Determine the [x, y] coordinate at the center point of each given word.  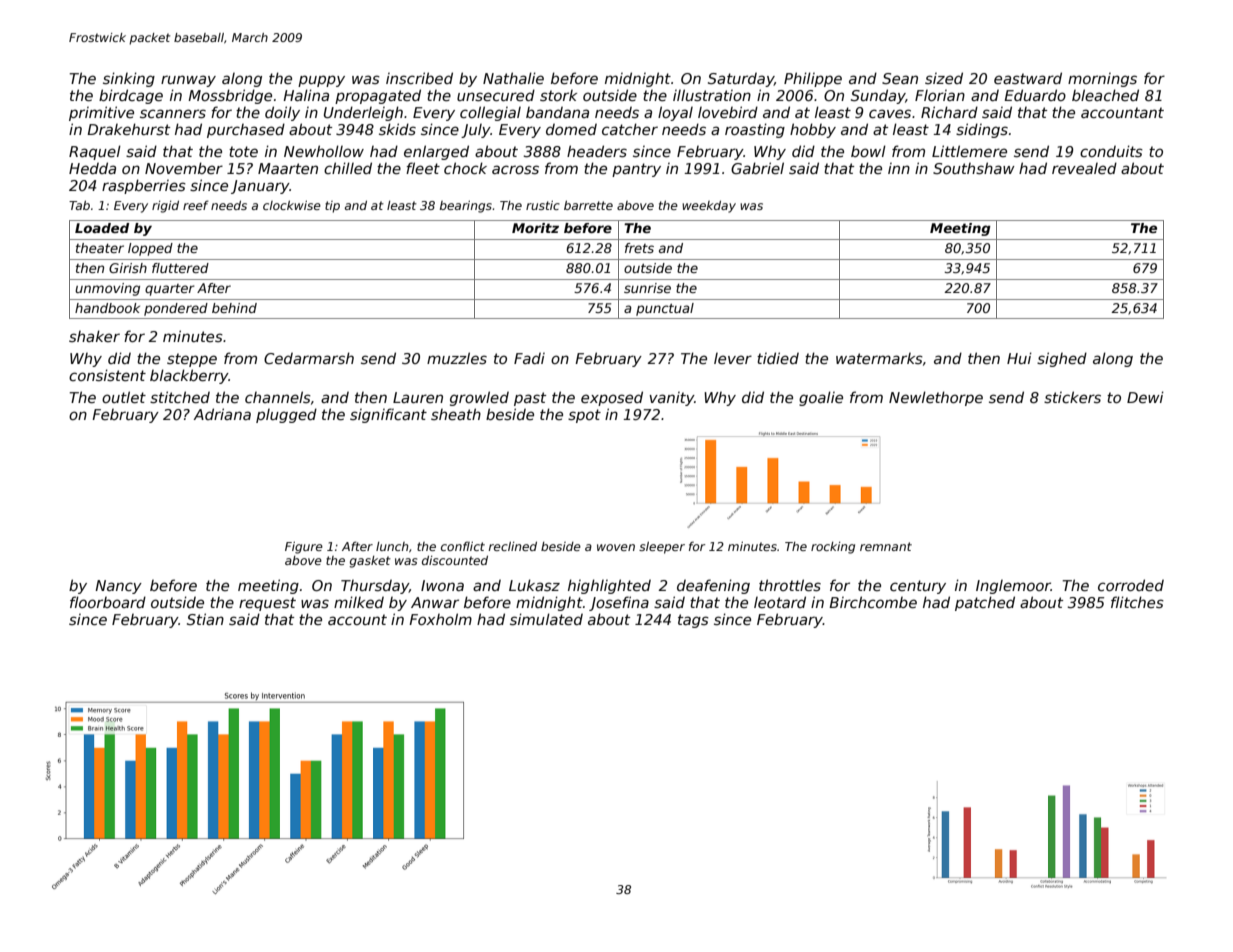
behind [234, 308]
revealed [1084, 168]
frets [639, 248]
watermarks [879, 358]
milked [359, 602]
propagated [378, 96]
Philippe [813, 79]
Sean [900, 78]
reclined [513, 546]
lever [733, 358]
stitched [180, 397]
